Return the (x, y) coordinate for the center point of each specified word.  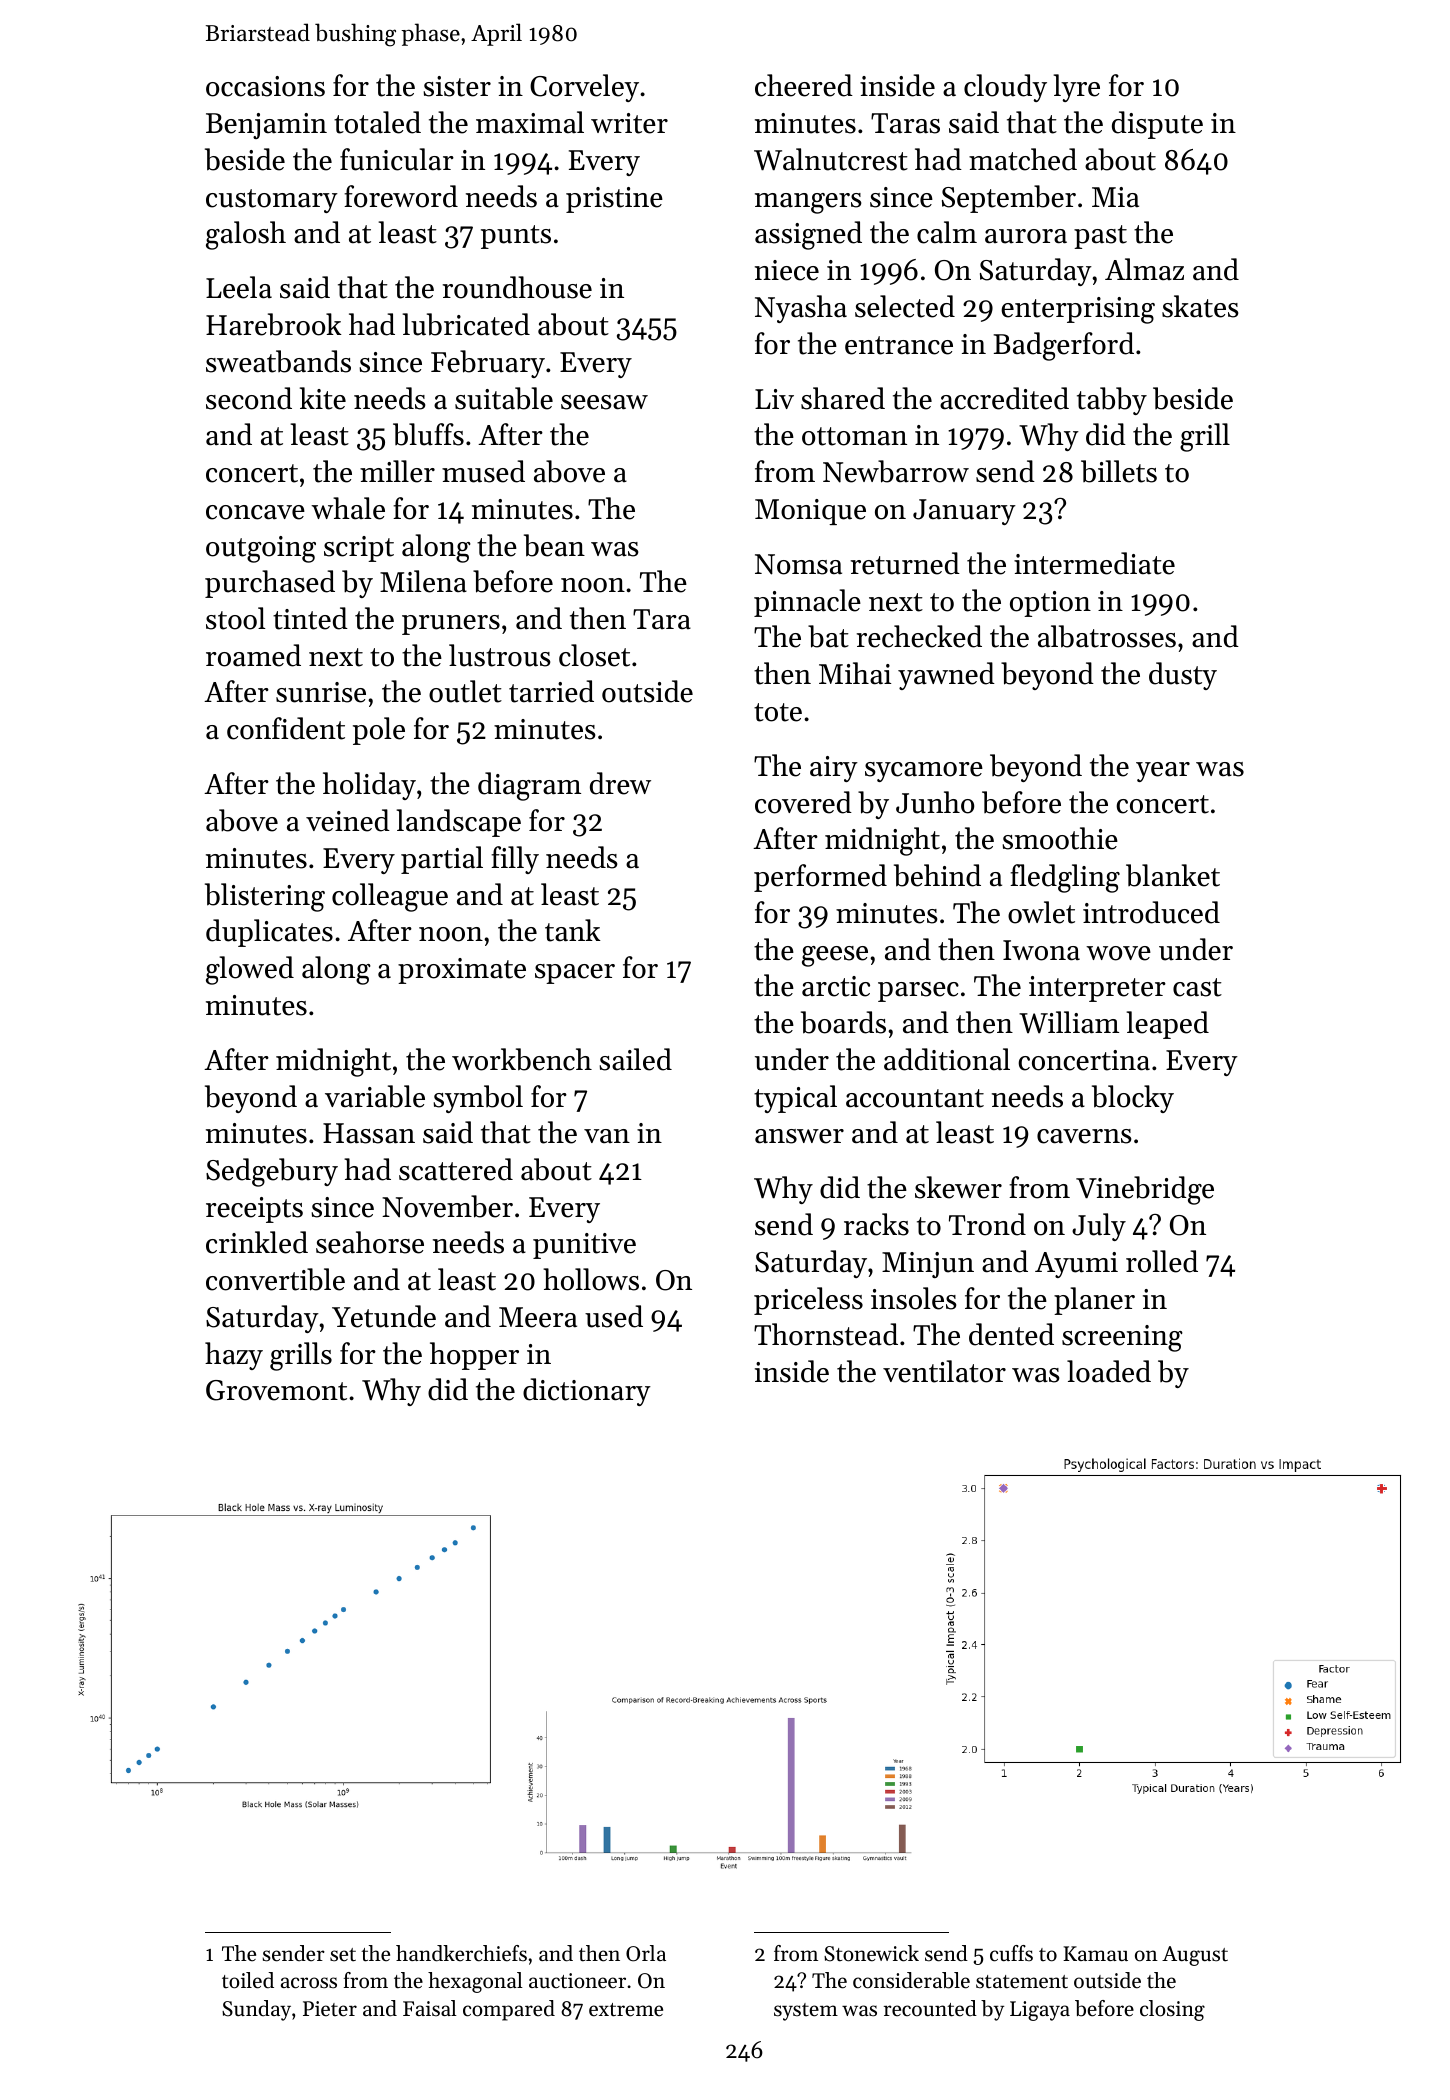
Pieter (330, 2009)
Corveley (584, 88)
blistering (265, 897)
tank (573, 930)
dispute (1157, 125)
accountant (915, 1098)
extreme (626, 2010)
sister (457, 86)
